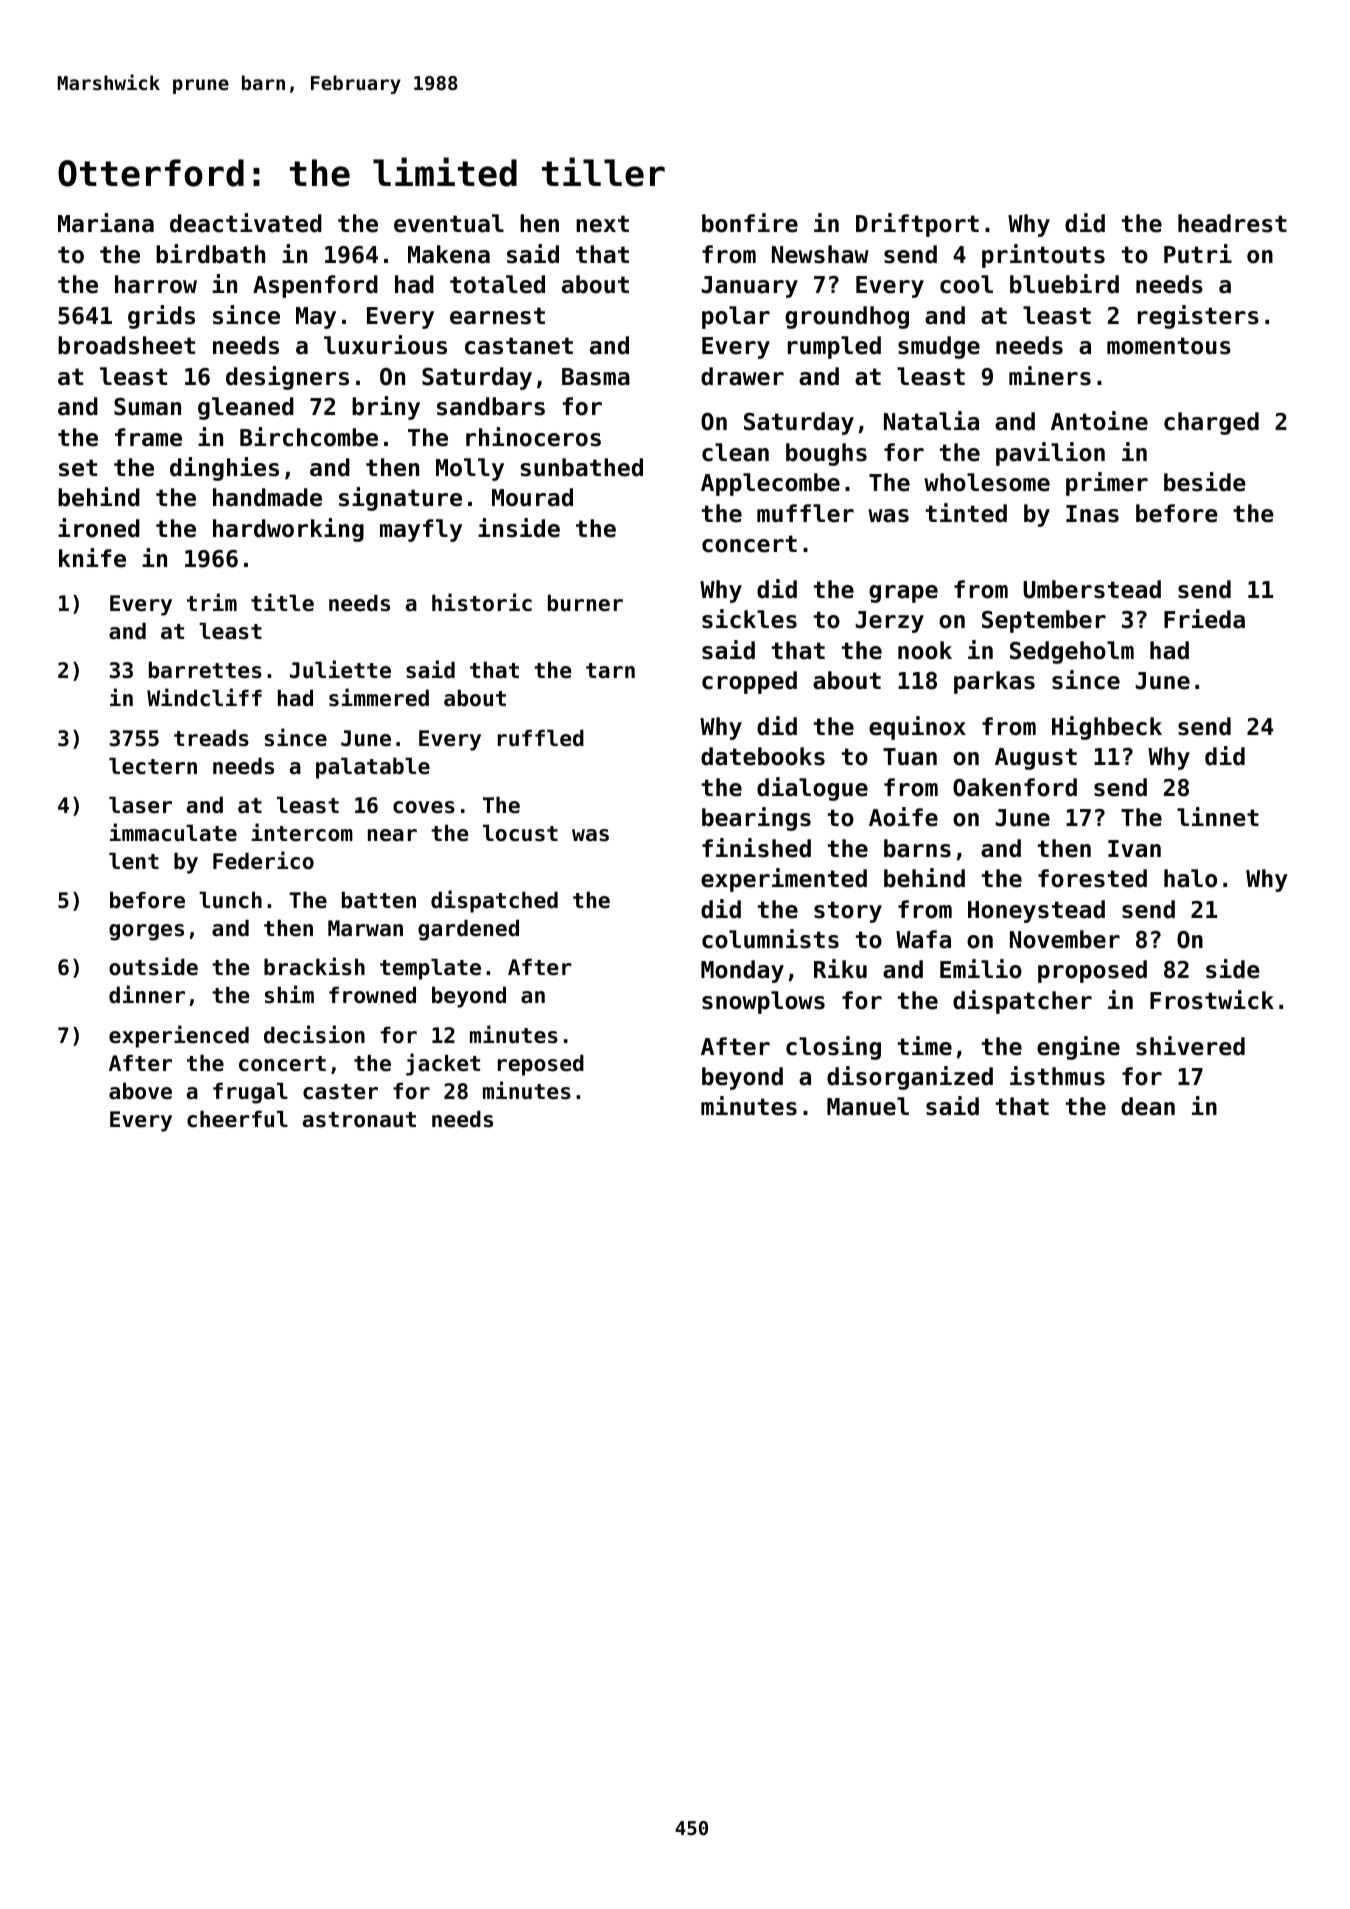 This document has height=1909, width=1350. What do you see at coordinates (541, 1065) in the document?
I see `reposed` at bounding box center [541, 1065].
